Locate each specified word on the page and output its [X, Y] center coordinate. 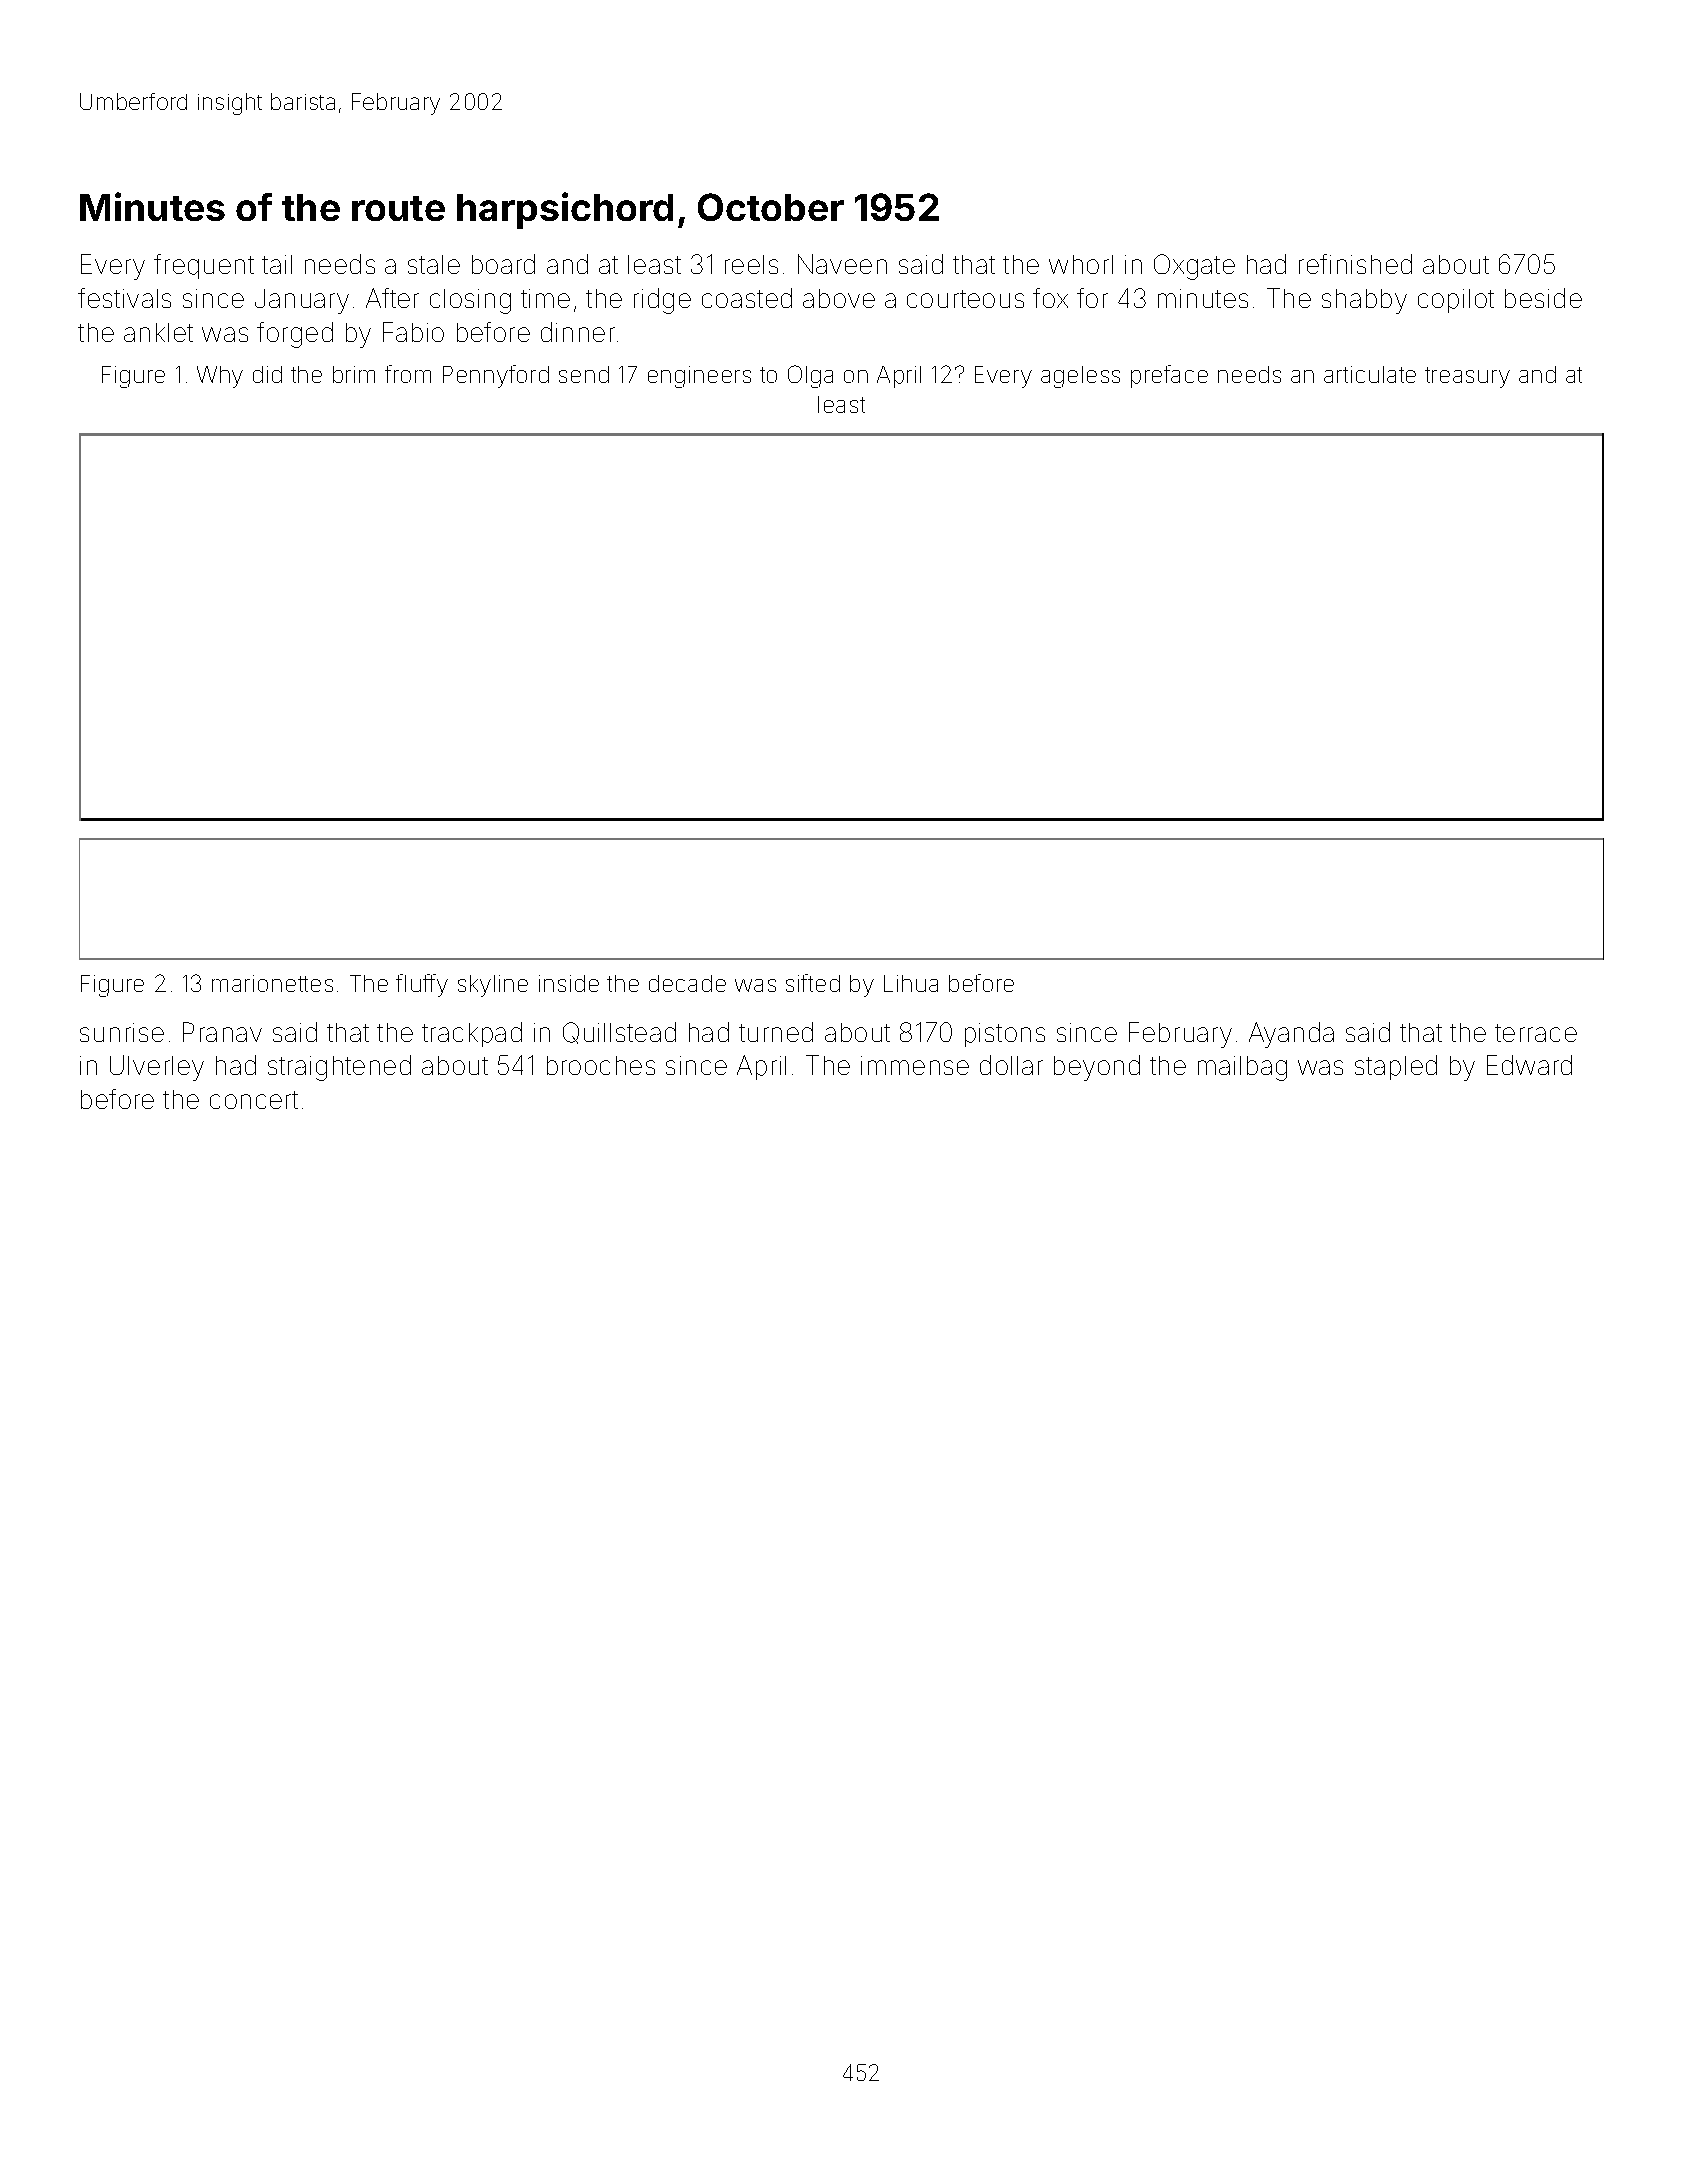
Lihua [911, 983]
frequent [204, 266]
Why [220, 377]
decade [687, 983]
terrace [1536, 1033]
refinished [1355, 264]
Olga [810, 376]
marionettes [272, 983]
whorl [1081, 264]
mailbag [1242, 1068]
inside [569, 983]
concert [254, 1100]
